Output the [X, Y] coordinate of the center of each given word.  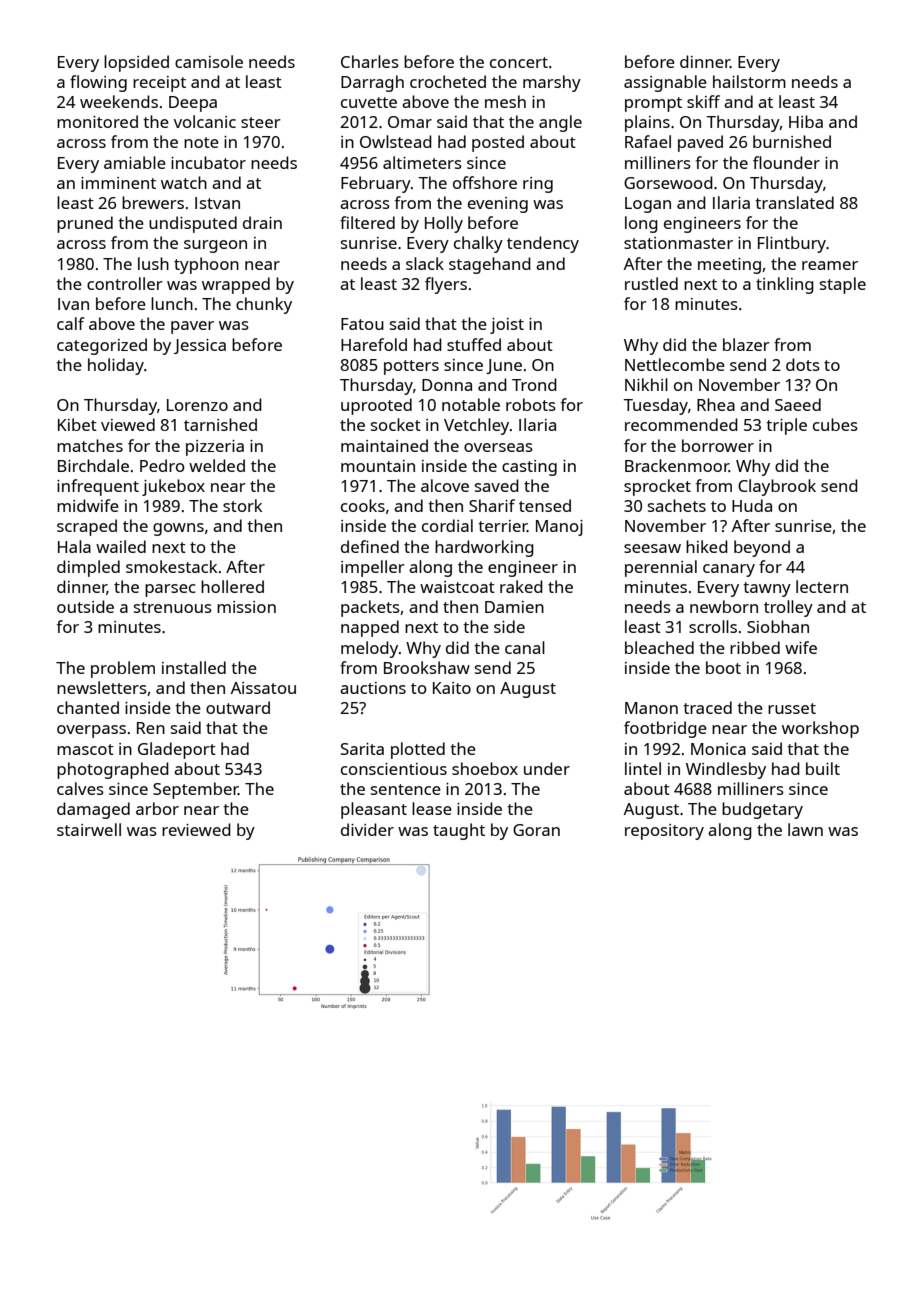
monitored [97, 121]
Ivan [73, 304]
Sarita [362, 749]
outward [238, 707]
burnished [792, 141]
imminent [118, 183]
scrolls [713, 626]
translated [794, 202]
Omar [410, 122]
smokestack [171, 566]
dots [803, 364]
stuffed [474, 344]
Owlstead [396, 141]
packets [370, 608]
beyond [762, 548]
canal [525, 647]
